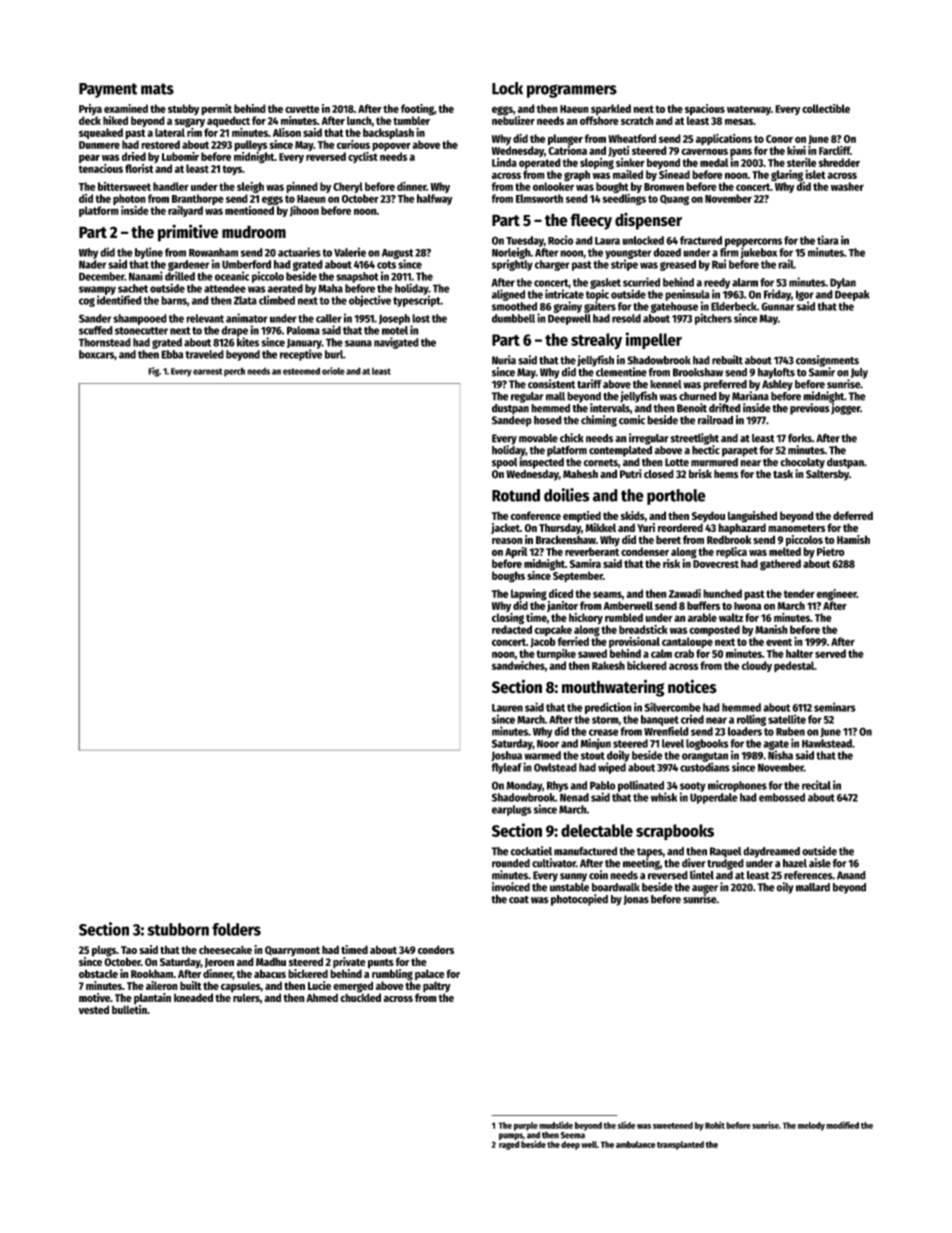 The image size is (952, 1233). I want to click on cuvette, so click(302, 109).
